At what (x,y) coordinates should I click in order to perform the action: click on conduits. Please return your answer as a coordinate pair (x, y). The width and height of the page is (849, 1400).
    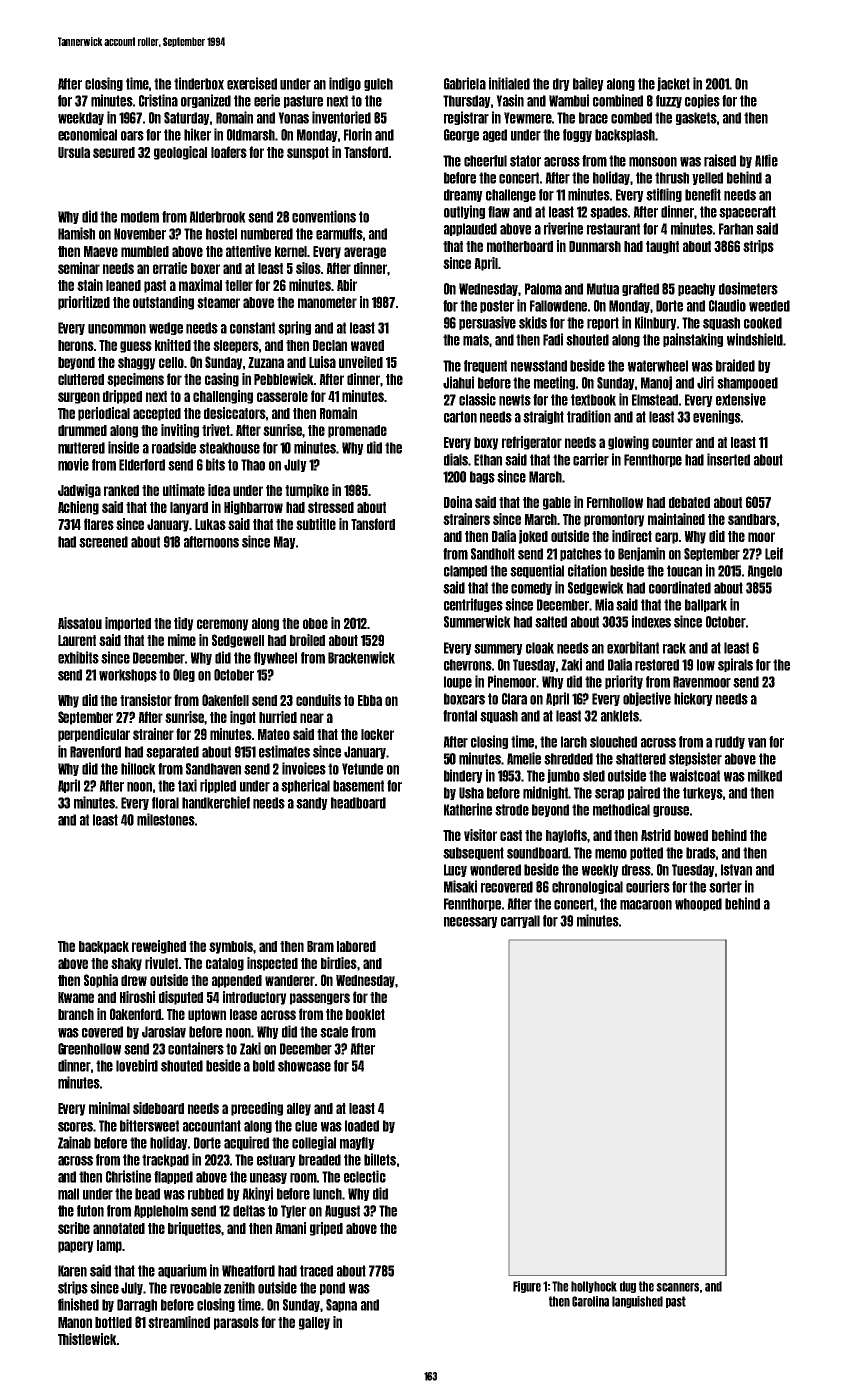
    Looking at the image, I should click on (318, 700).
